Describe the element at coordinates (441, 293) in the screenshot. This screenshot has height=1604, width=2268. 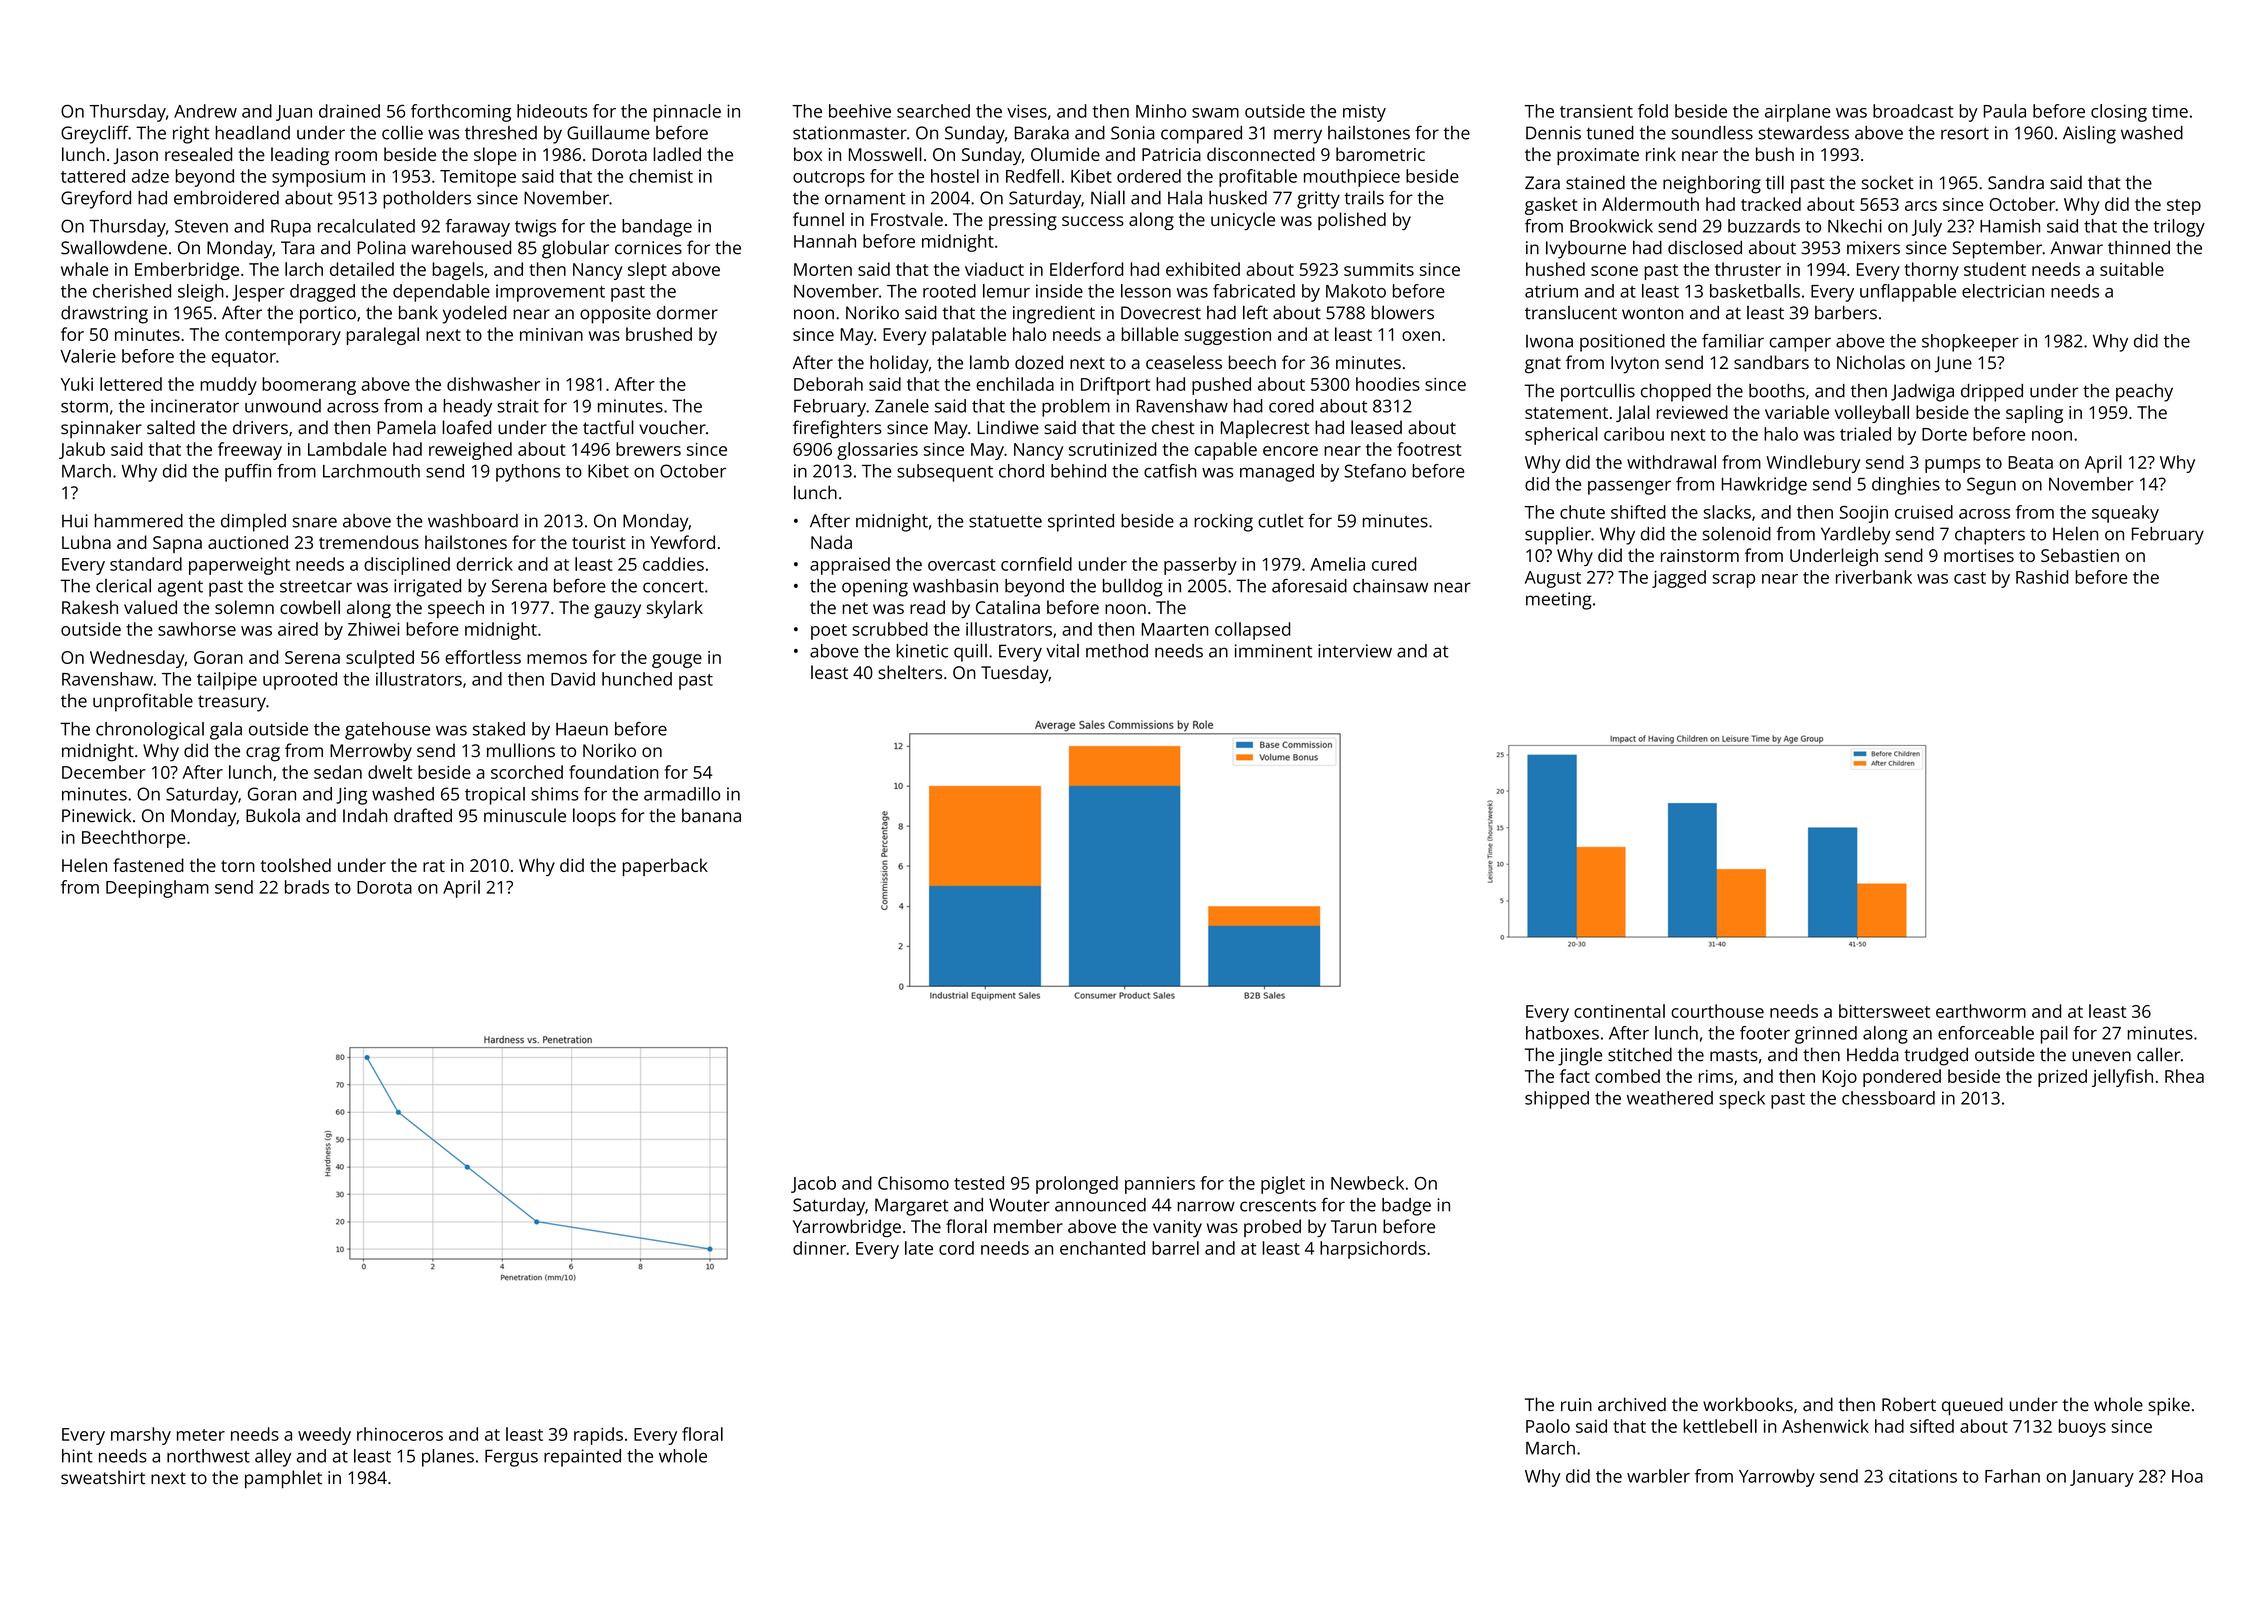
I see `dependable` at that location.
